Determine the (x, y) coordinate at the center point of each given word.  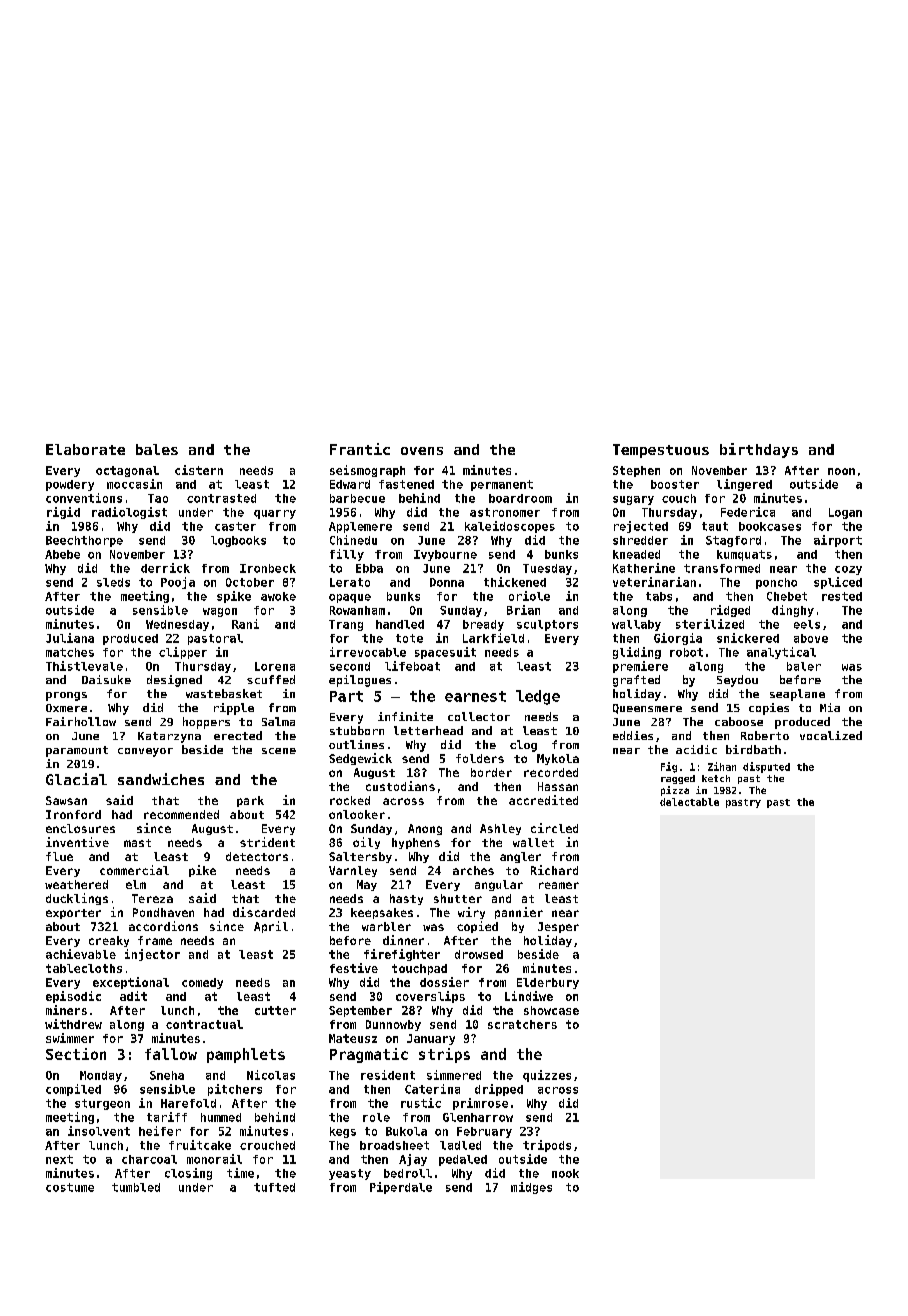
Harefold (188, 1103)
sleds (113, 582)
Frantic (360, 449)
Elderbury (548, 983)
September (360, 1011)
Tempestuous (661, 451)
